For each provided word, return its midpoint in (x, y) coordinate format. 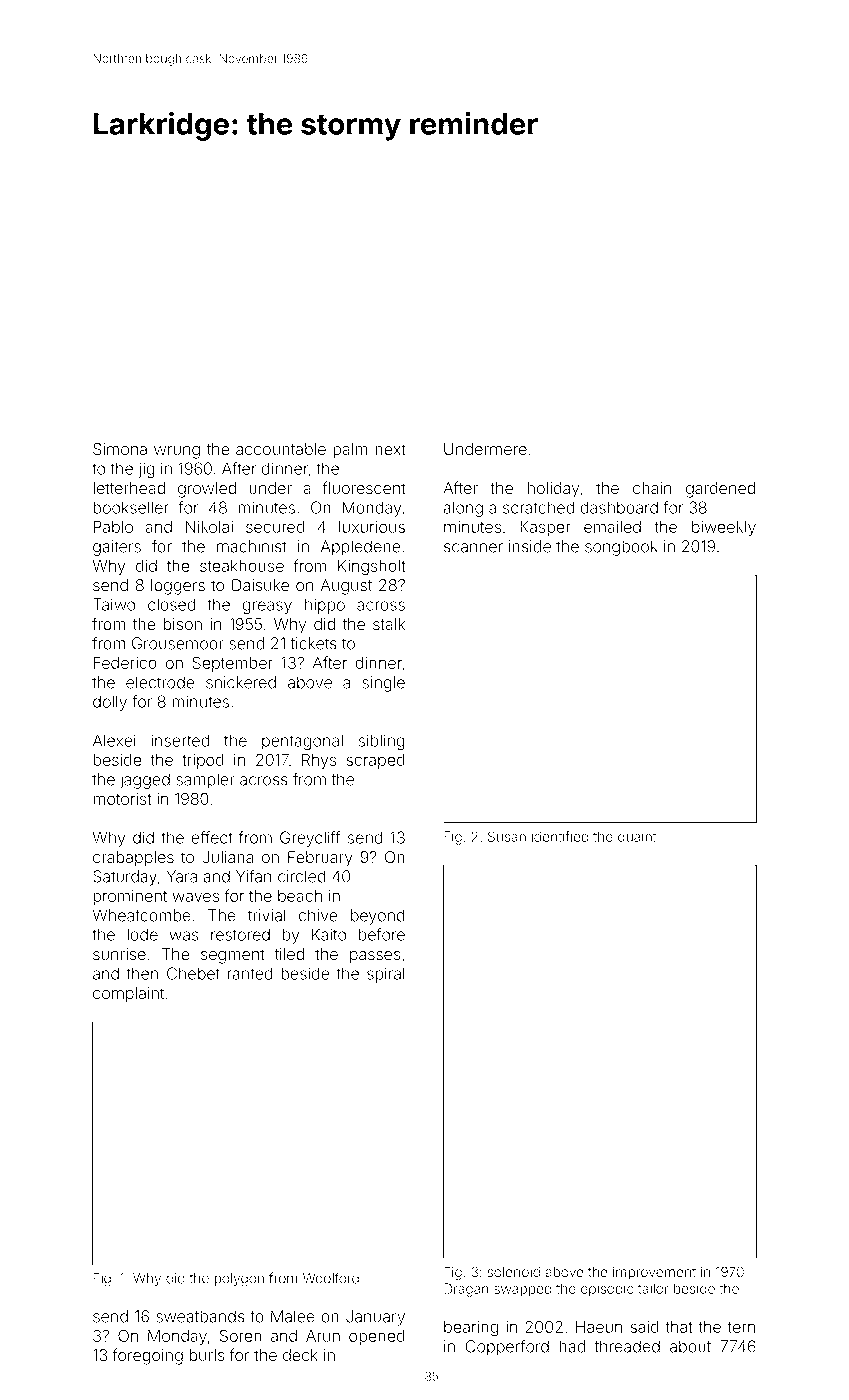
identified (560, 836)
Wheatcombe (142, 915)
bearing (471, 1329)
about (690, 1346)
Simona (120, 449)
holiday (553, 490)
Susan (507, 836)
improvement (654, 1273)
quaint (637, 837)
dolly (110, 703)
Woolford (331, 1278)
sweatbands (200, 1316)
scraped (375, 761)
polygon (239, 1280)
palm (350, 450)
